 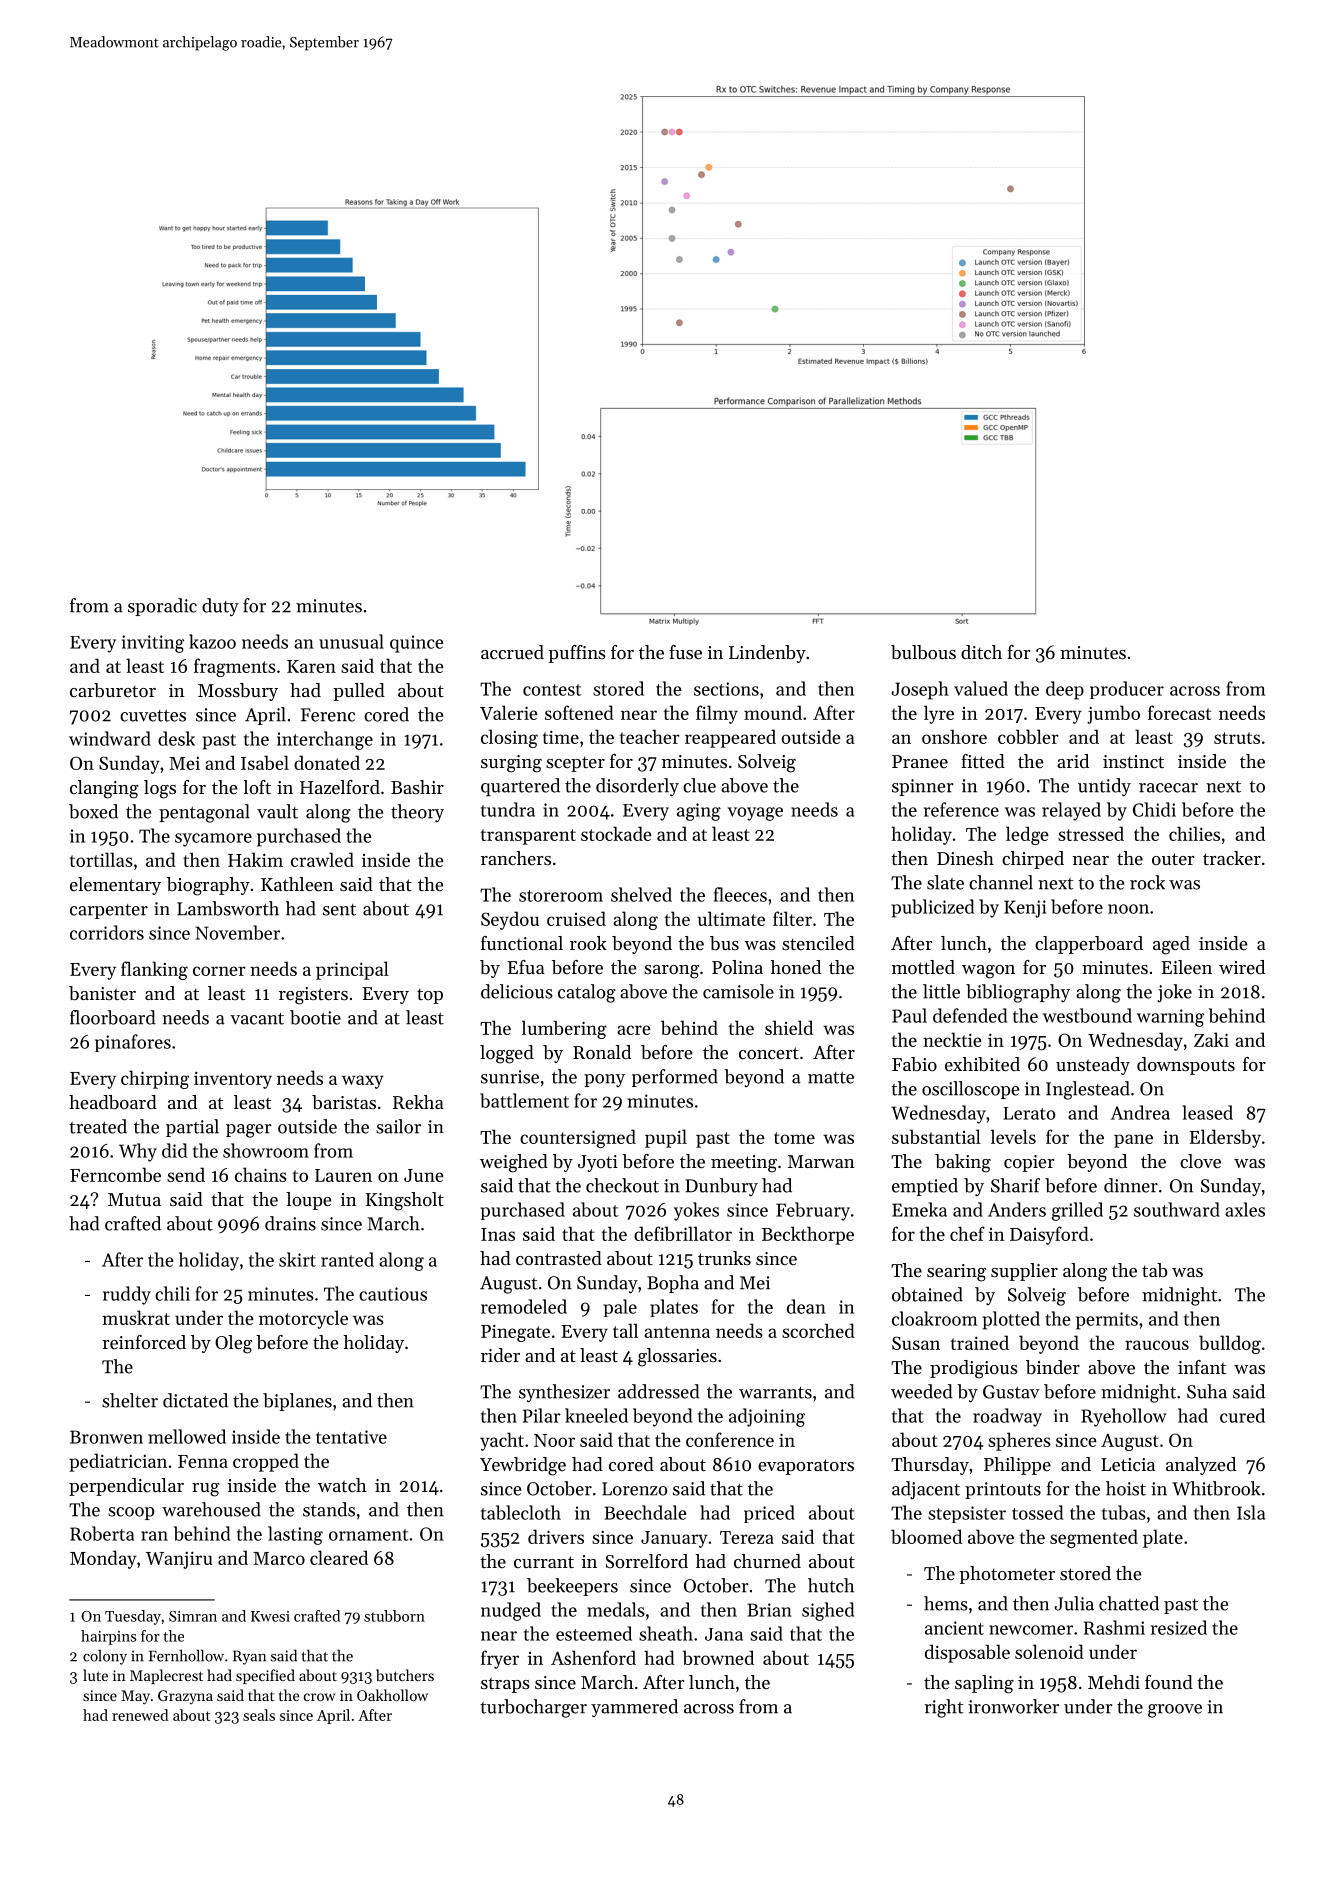 What do you see at coordinates (1028, 736) in the screenshot?
I see `cobbler` at bounding box center [1028, 736].
